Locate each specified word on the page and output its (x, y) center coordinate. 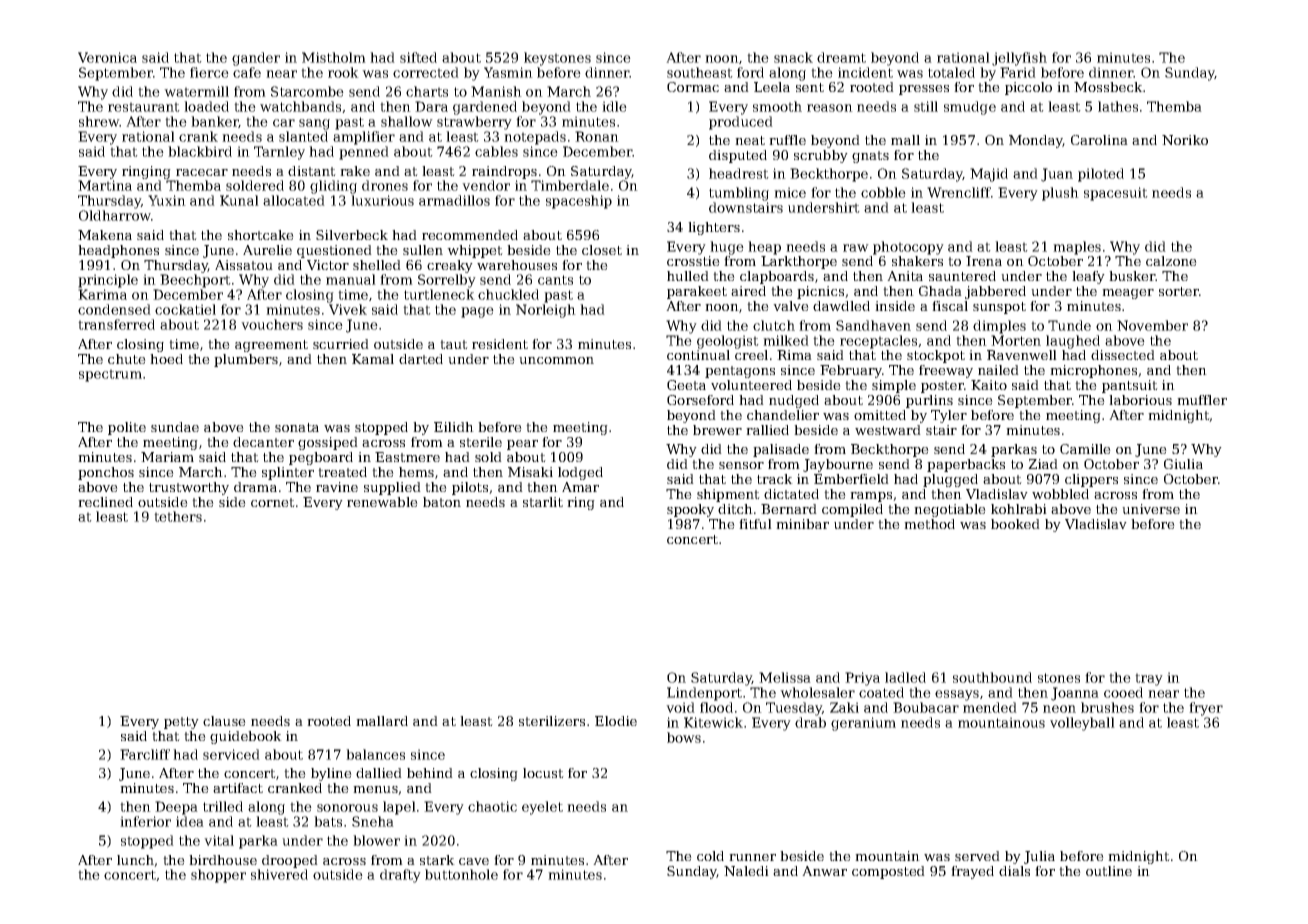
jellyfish (1019, 59)
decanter (263, 442)
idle (614, 106)
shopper (218, 876)
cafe (247, 72)
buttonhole (461, 874)
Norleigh (546, 311)
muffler (1202, 400)
